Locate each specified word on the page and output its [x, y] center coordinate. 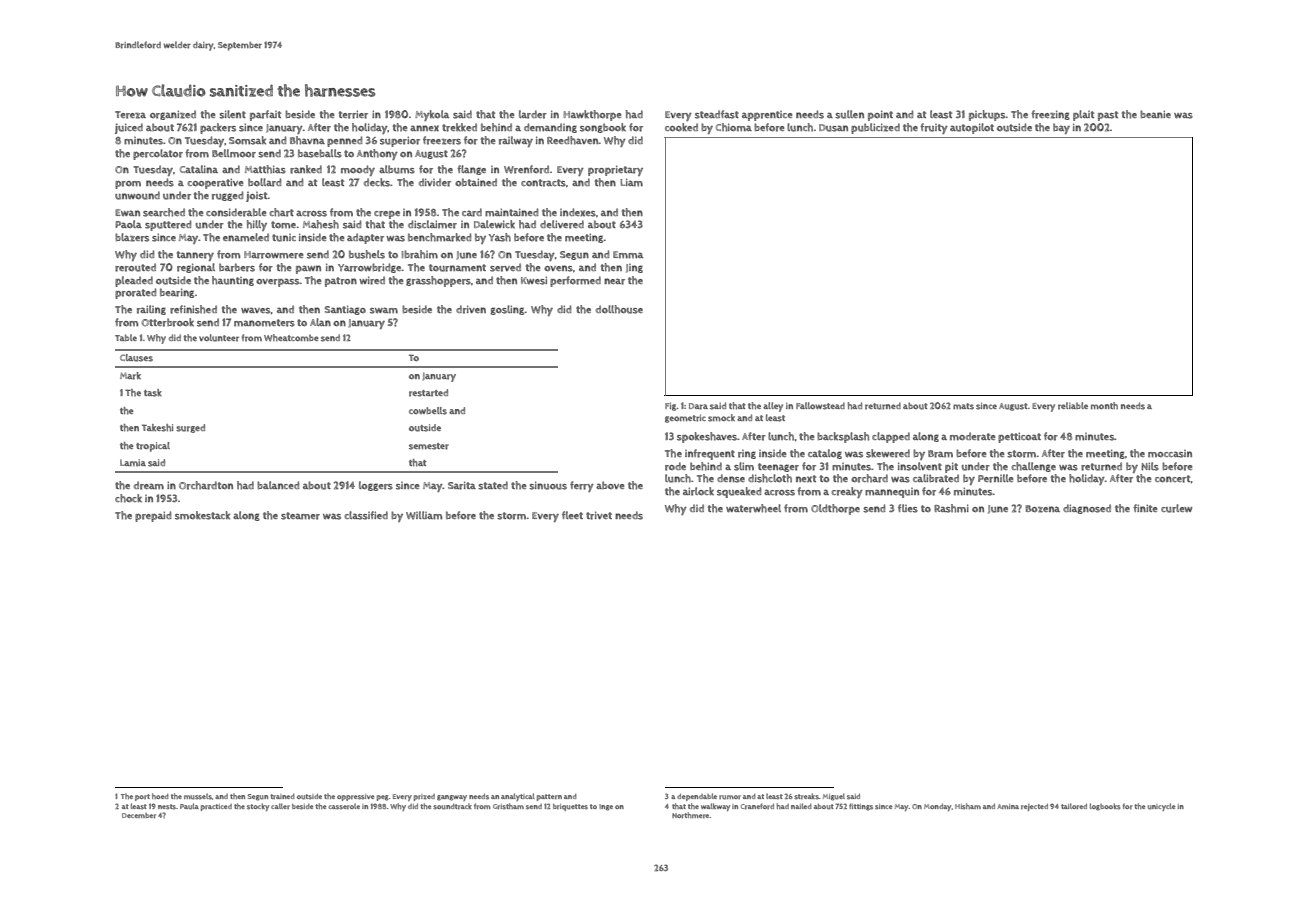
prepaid [153, 516]
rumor [730, 797]
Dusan [833, 128]
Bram [940, 454]
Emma [628, 255]
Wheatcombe [291, 338]
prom [128, 185]
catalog [825, 454]
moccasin [1170, 454]
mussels [198, 796]
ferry [582, 486]
